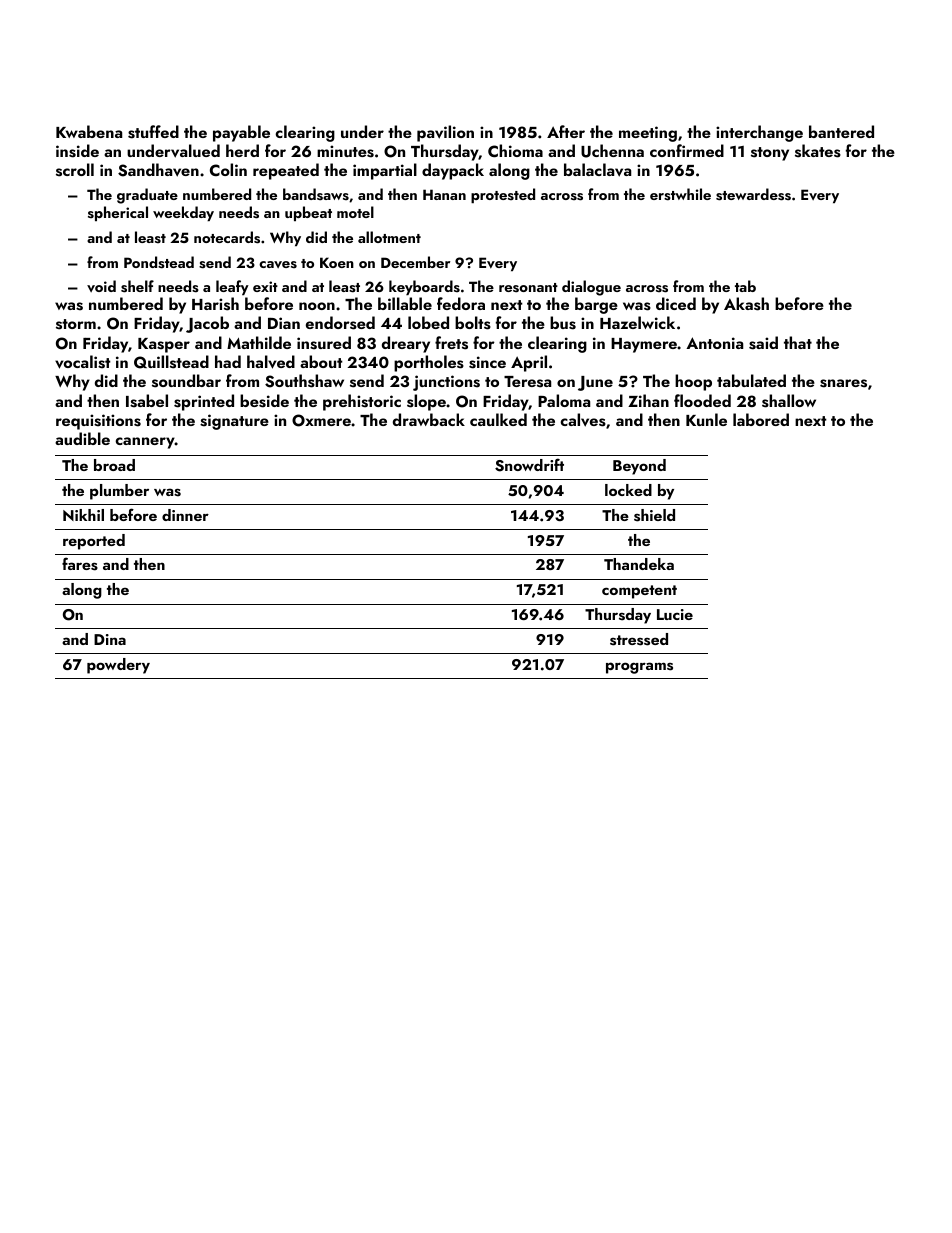 The width and height of the image is (952, 1233). Describe the element at coordinates (83, 362) in the image. I see `vocalist` at that location.
